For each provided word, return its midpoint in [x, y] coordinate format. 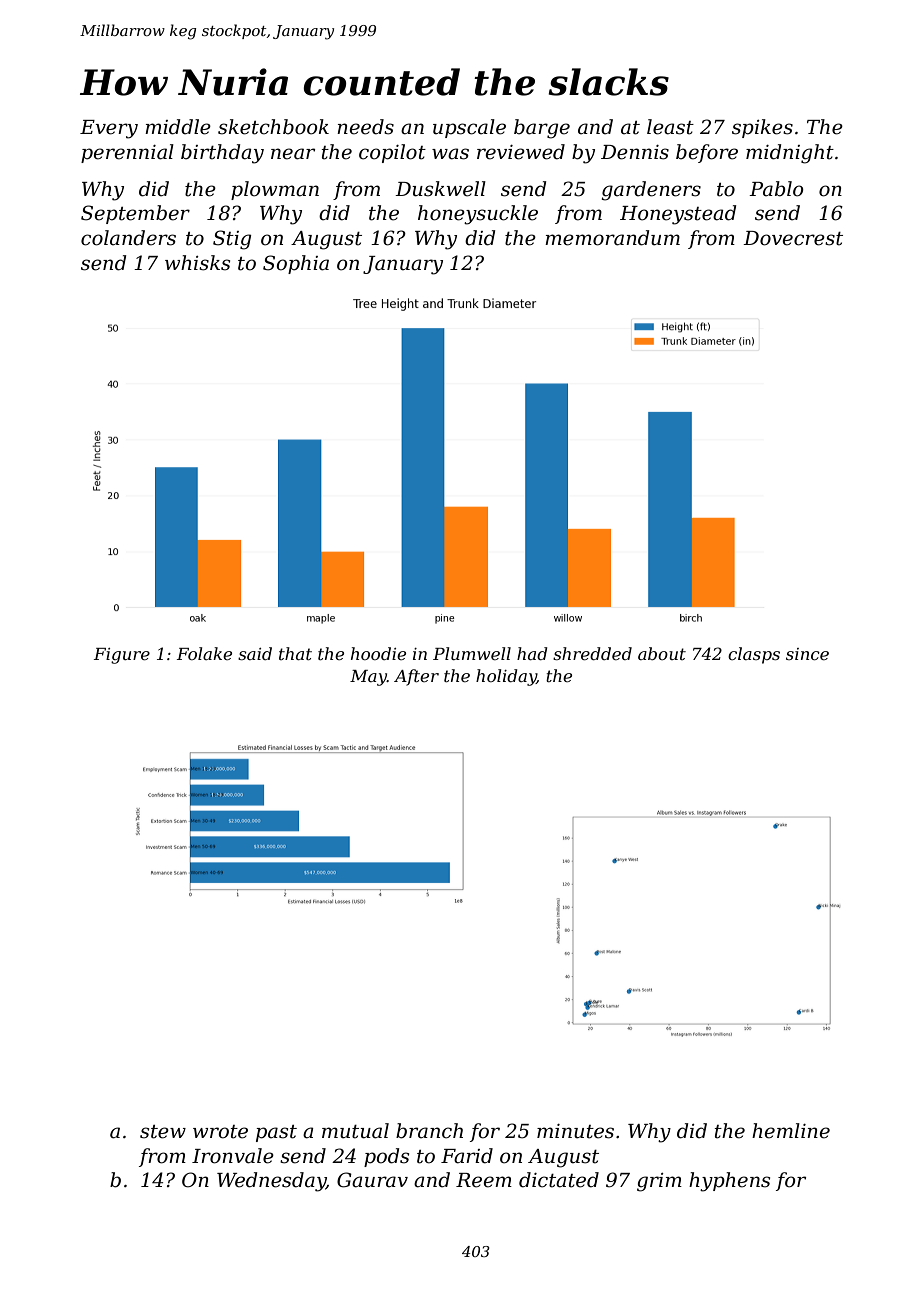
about [662, 653]
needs [365, 127]
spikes [762, 128]
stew [163, 1132]
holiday [506, 677]
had [532, 653]
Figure [122, 656]
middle [178, 127]
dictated [559, 1180]
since [807, 654]
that [295, 653]
